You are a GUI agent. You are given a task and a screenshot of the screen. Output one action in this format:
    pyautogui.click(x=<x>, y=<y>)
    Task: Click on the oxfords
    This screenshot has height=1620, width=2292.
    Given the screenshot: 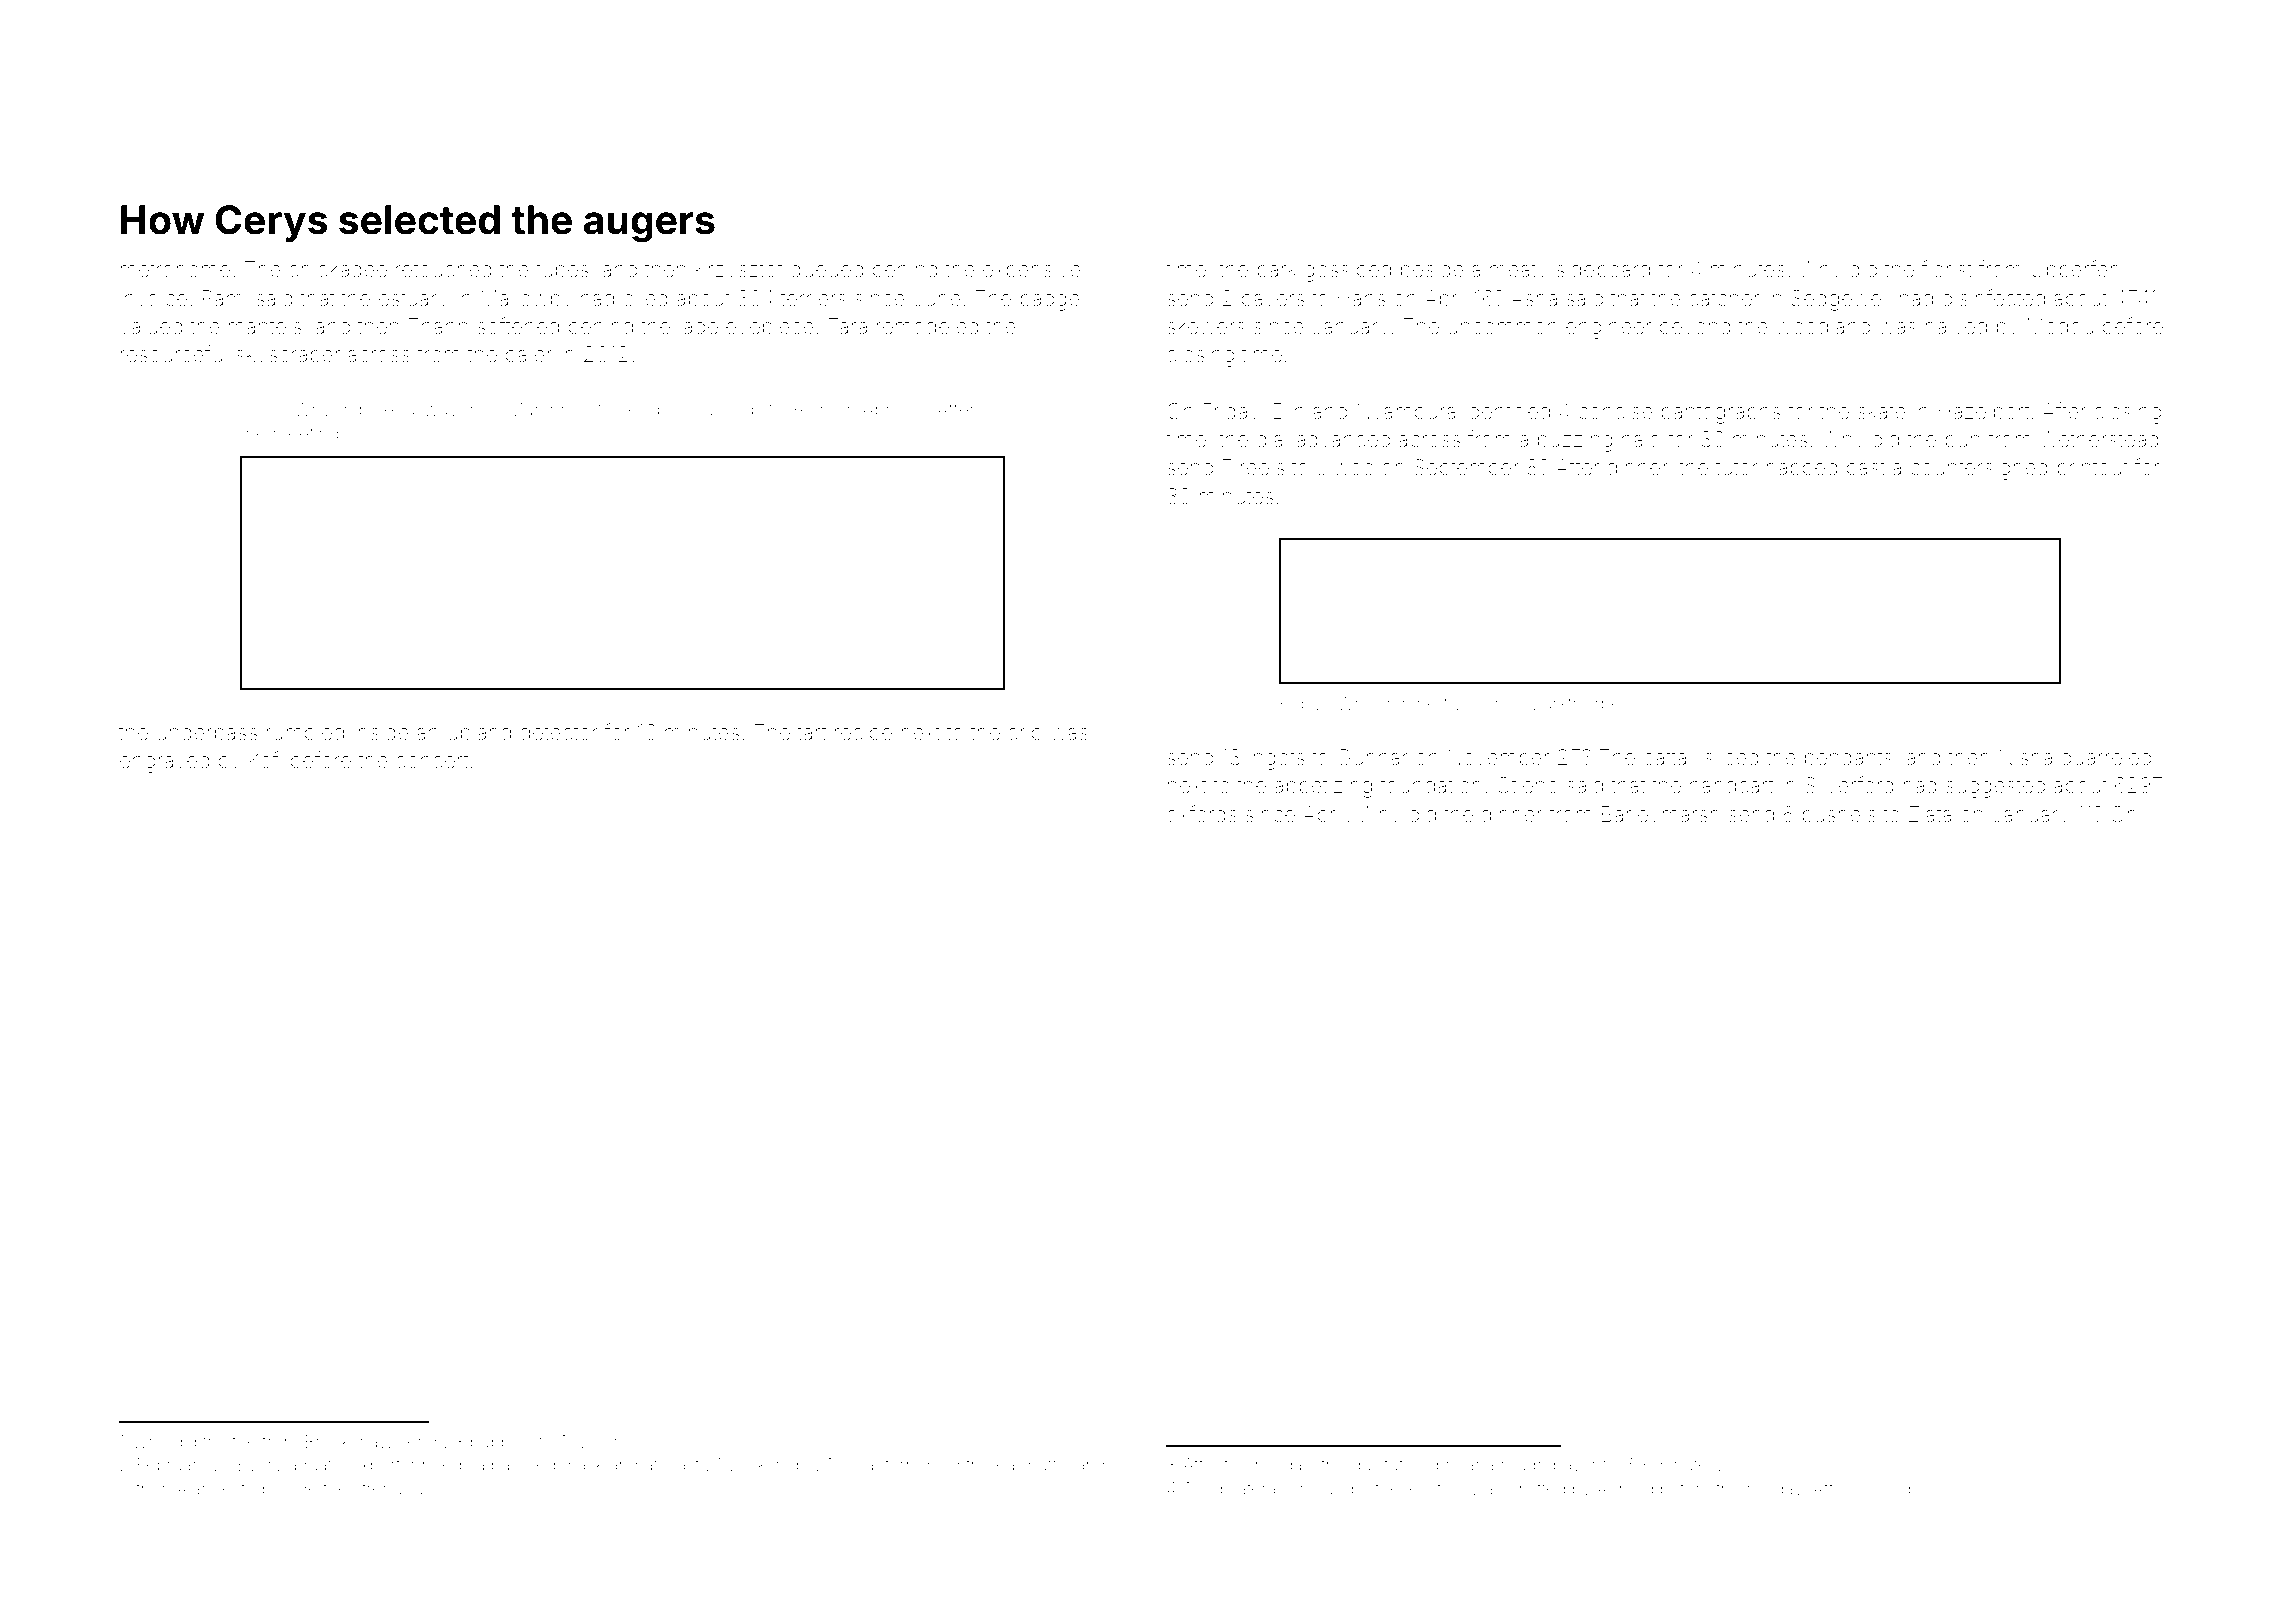 What is the action you would take?
    pyautogui.click(x=1202, y=813)
